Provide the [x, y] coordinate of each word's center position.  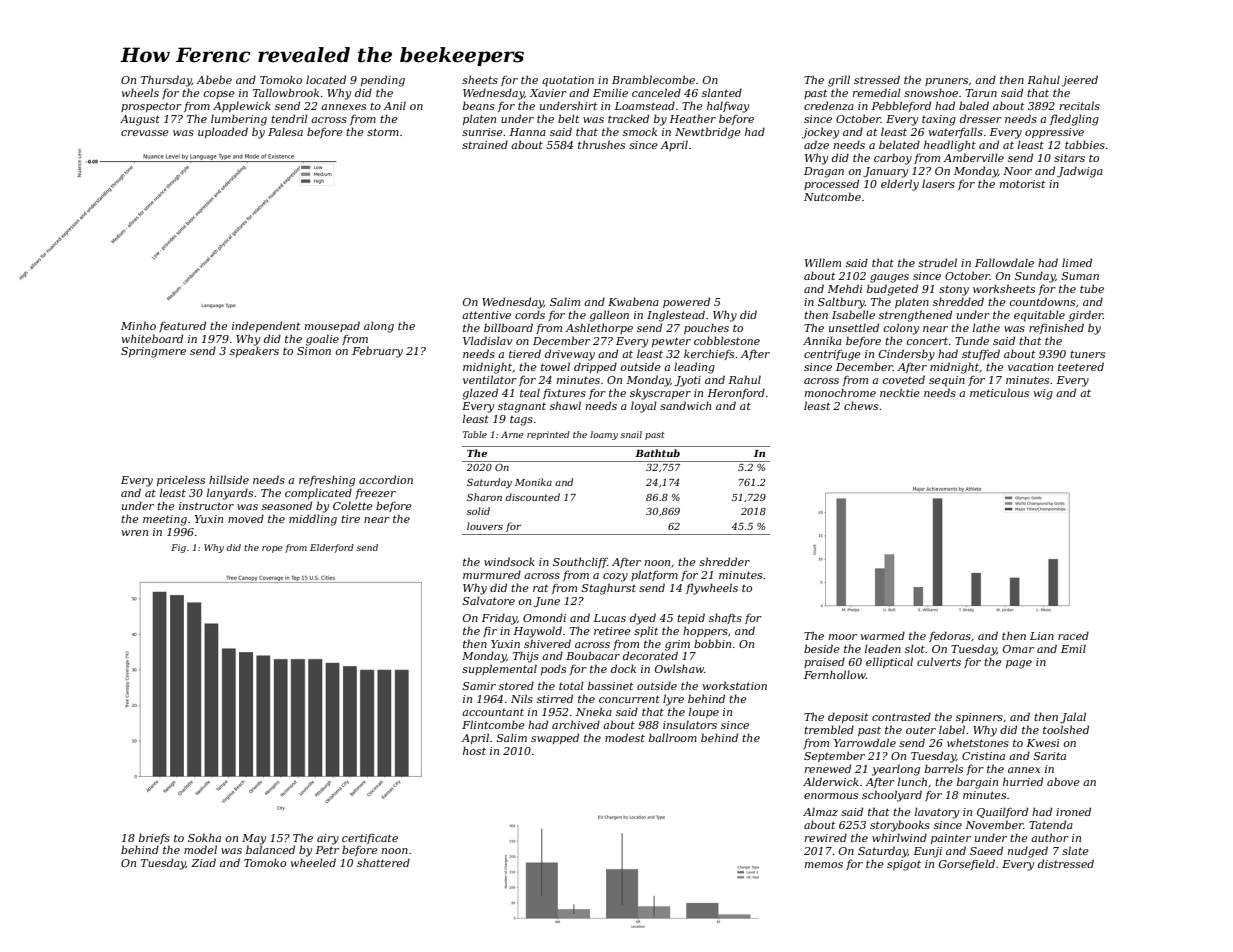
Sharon [484, 497]
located [326, 79]
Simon [314, 351]
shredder [724, 561]
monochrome [840, 392]
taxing [939, 120]
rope [272, 549]
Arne [512, 434]
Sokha [204, 837]
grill [839, 81]
